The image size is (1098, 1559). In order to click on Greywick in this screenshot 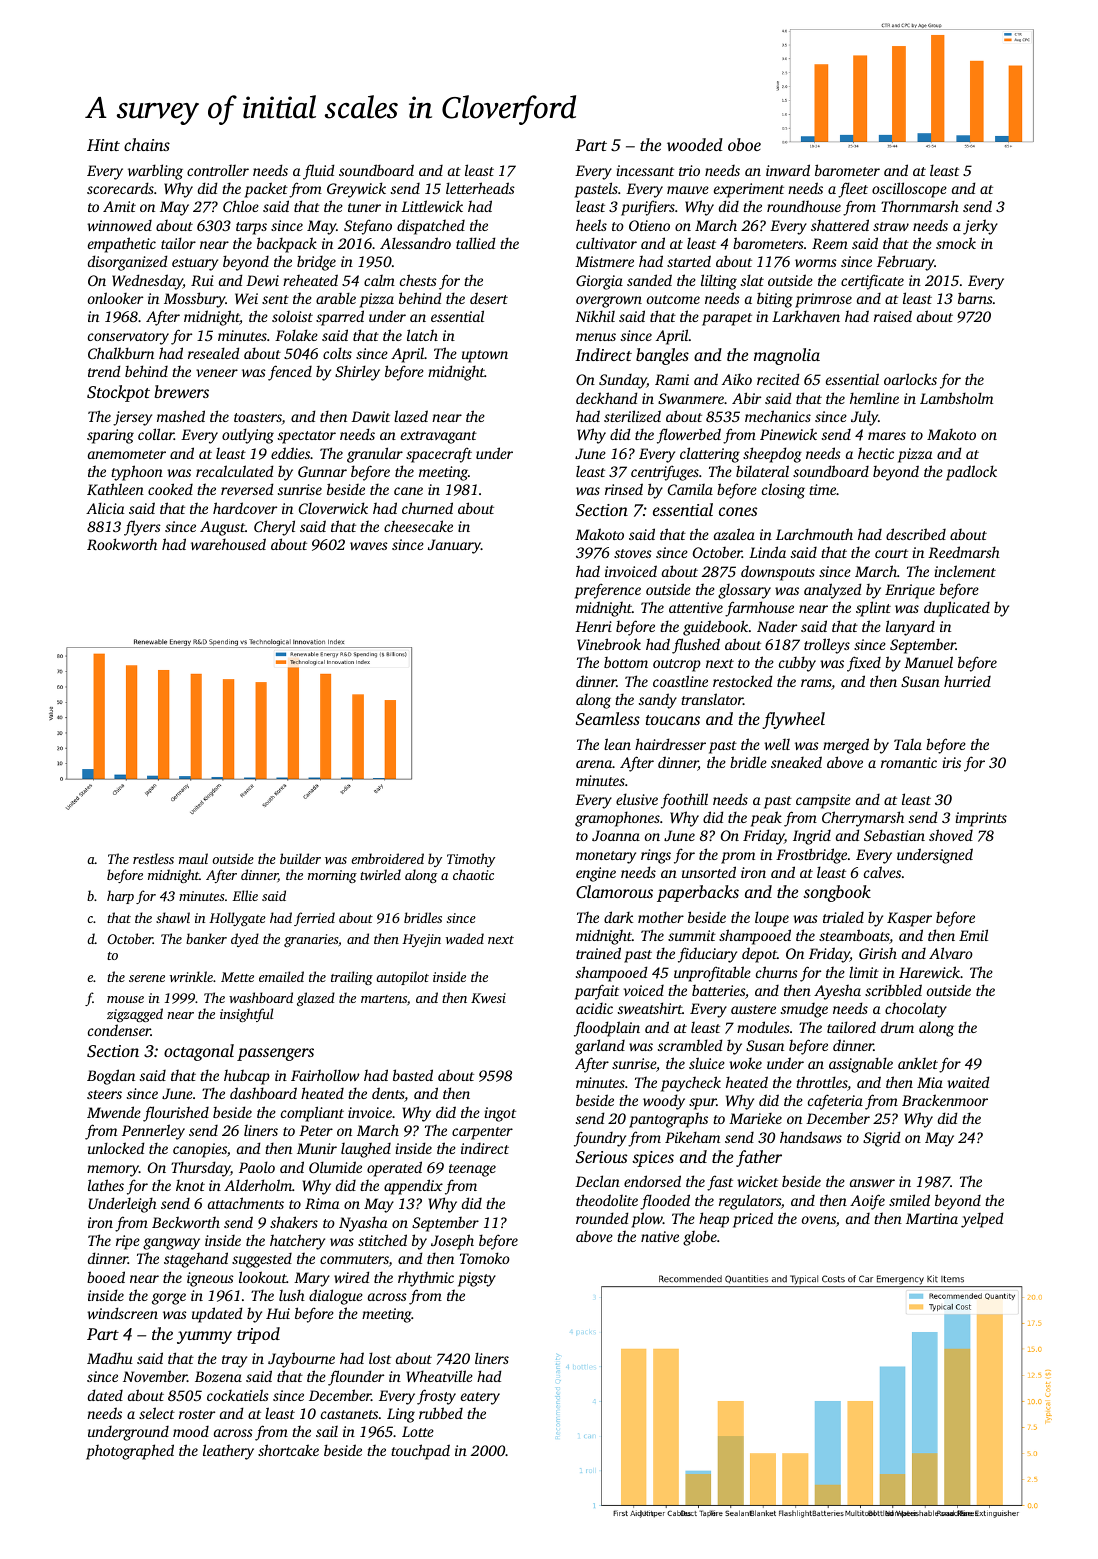, I will do `click(356, 190)`.
